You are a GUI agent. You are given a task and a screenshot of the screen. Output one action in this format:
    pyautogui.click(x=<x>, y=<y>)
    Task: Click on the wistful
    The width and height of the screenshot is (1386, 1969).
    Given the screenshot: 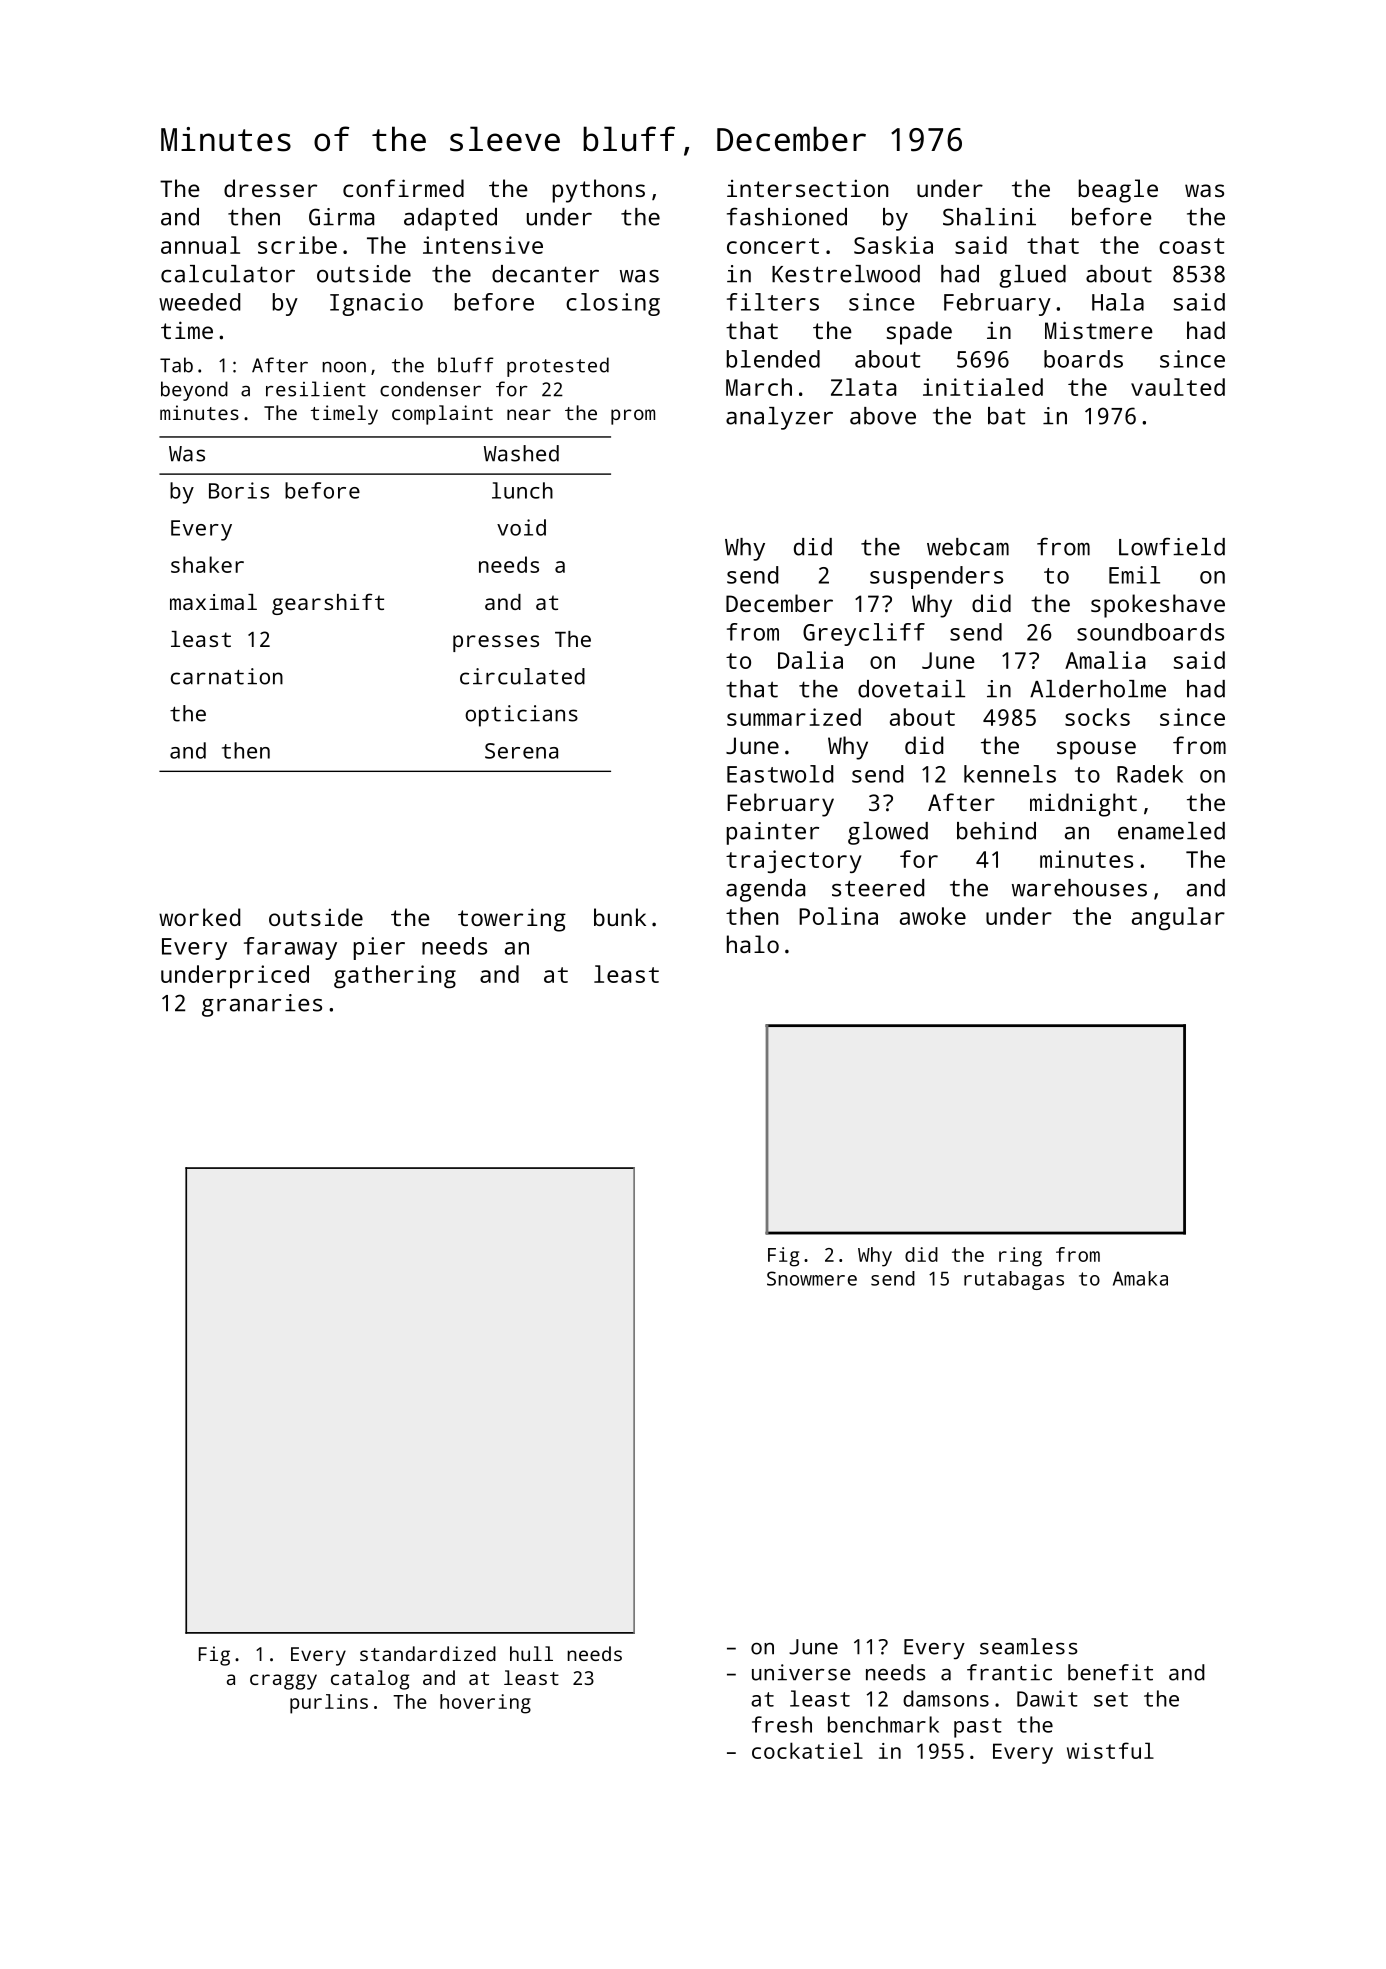 What is the action you would take?
    pyautogui.click(x=1110, y=1750)
